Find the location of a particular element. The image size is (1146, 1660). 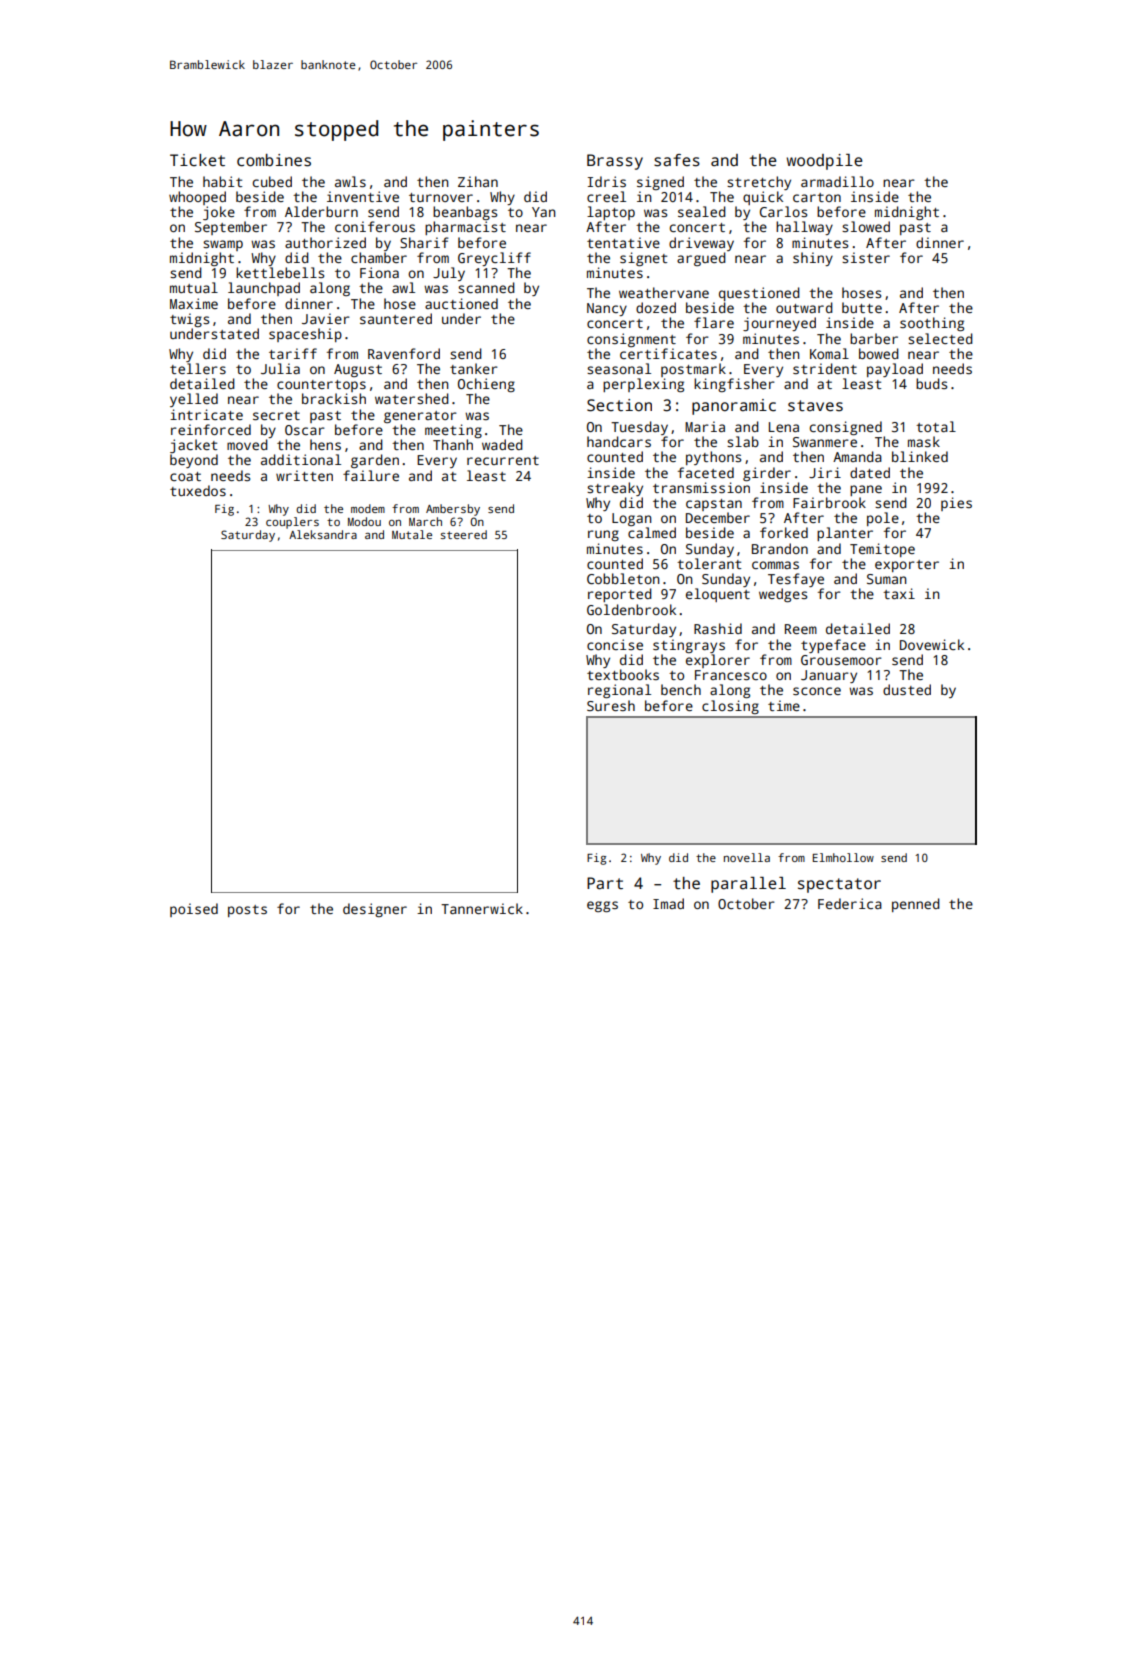

generator is located at coordinates (420, 417).
